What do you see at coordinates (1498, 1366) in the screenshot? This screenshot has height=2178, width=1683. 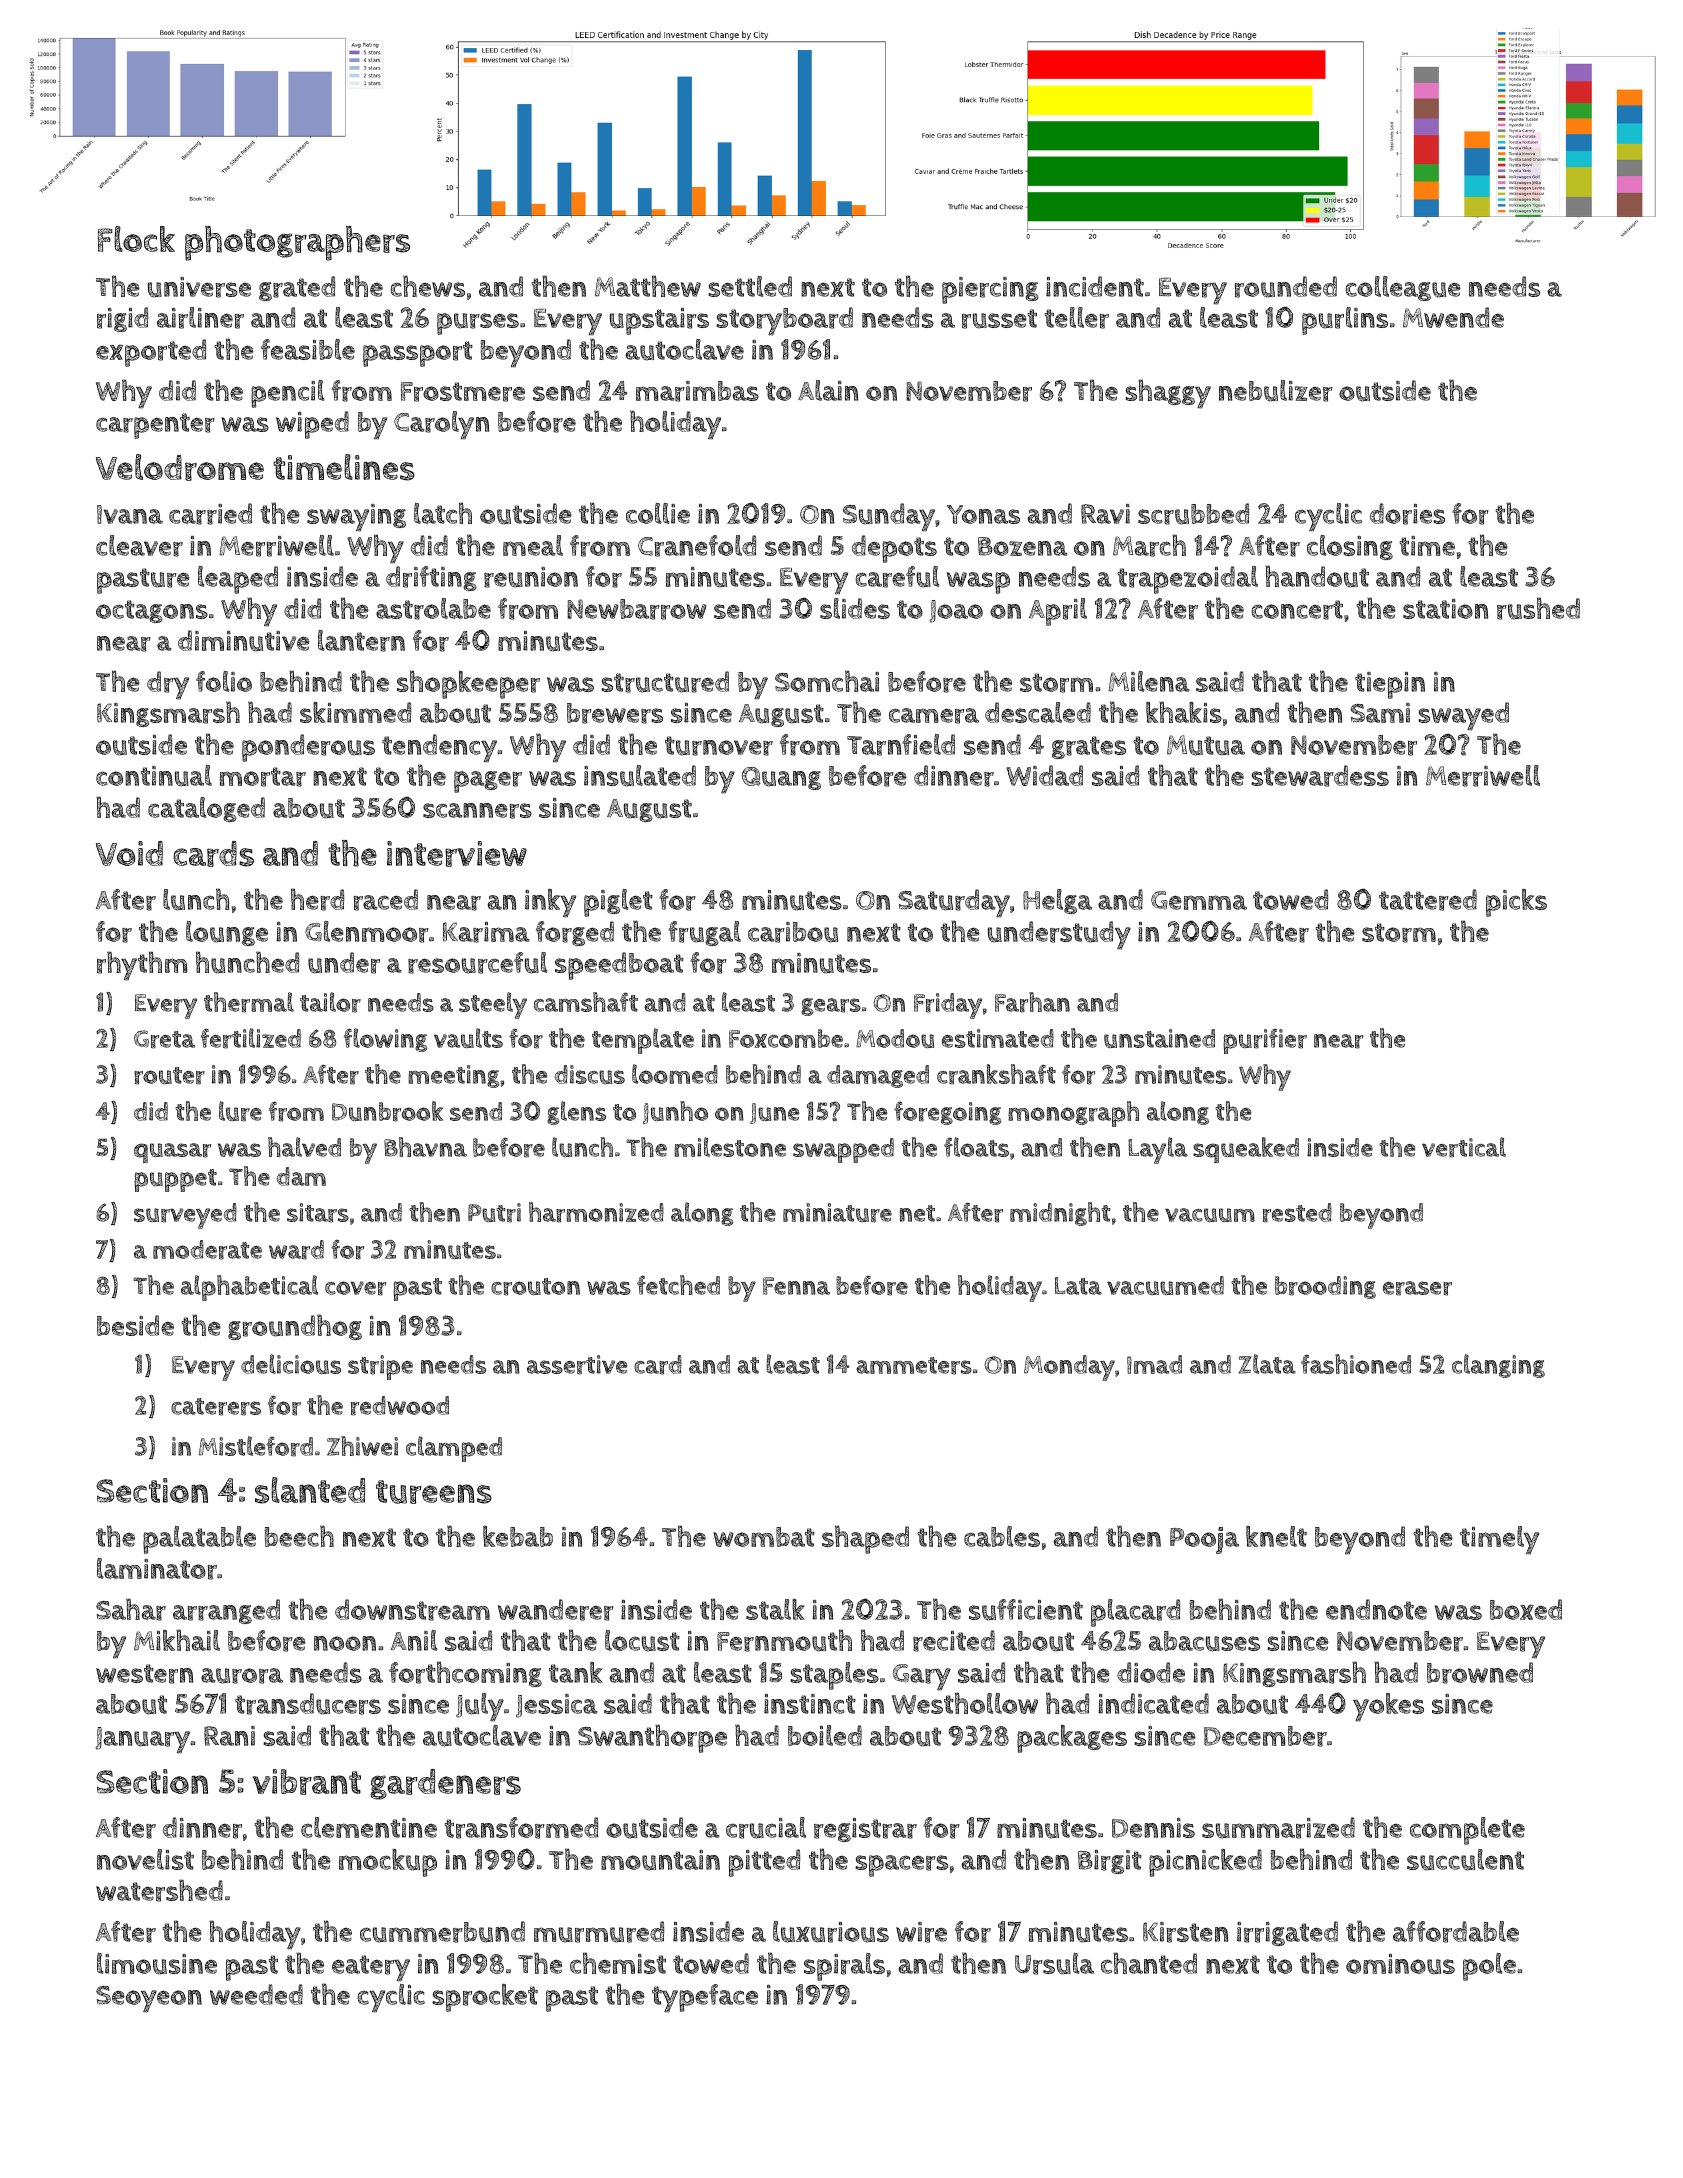 I see `clanging` at bounding box center [1498, 1366].
